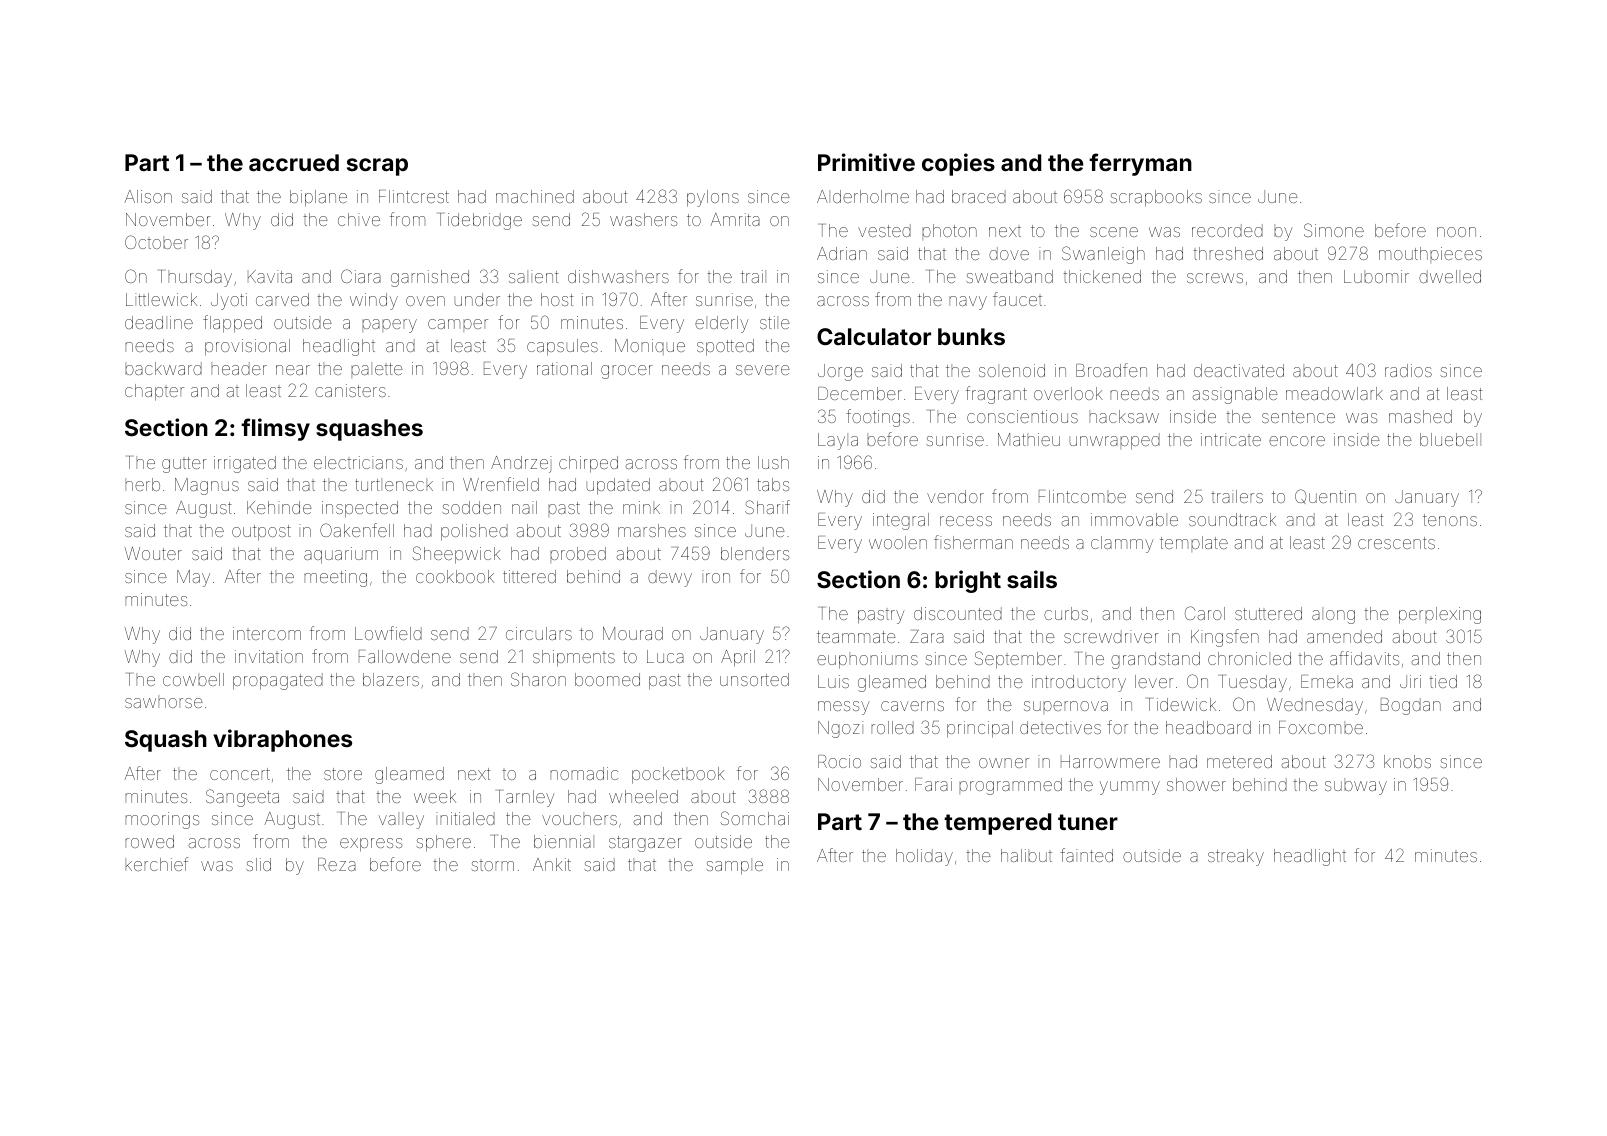 The width and height of the document is (1607, 1136). What do you see at coordinates (337, 864) in the document?
I see `Reza` at bounding box center [337, 864].
